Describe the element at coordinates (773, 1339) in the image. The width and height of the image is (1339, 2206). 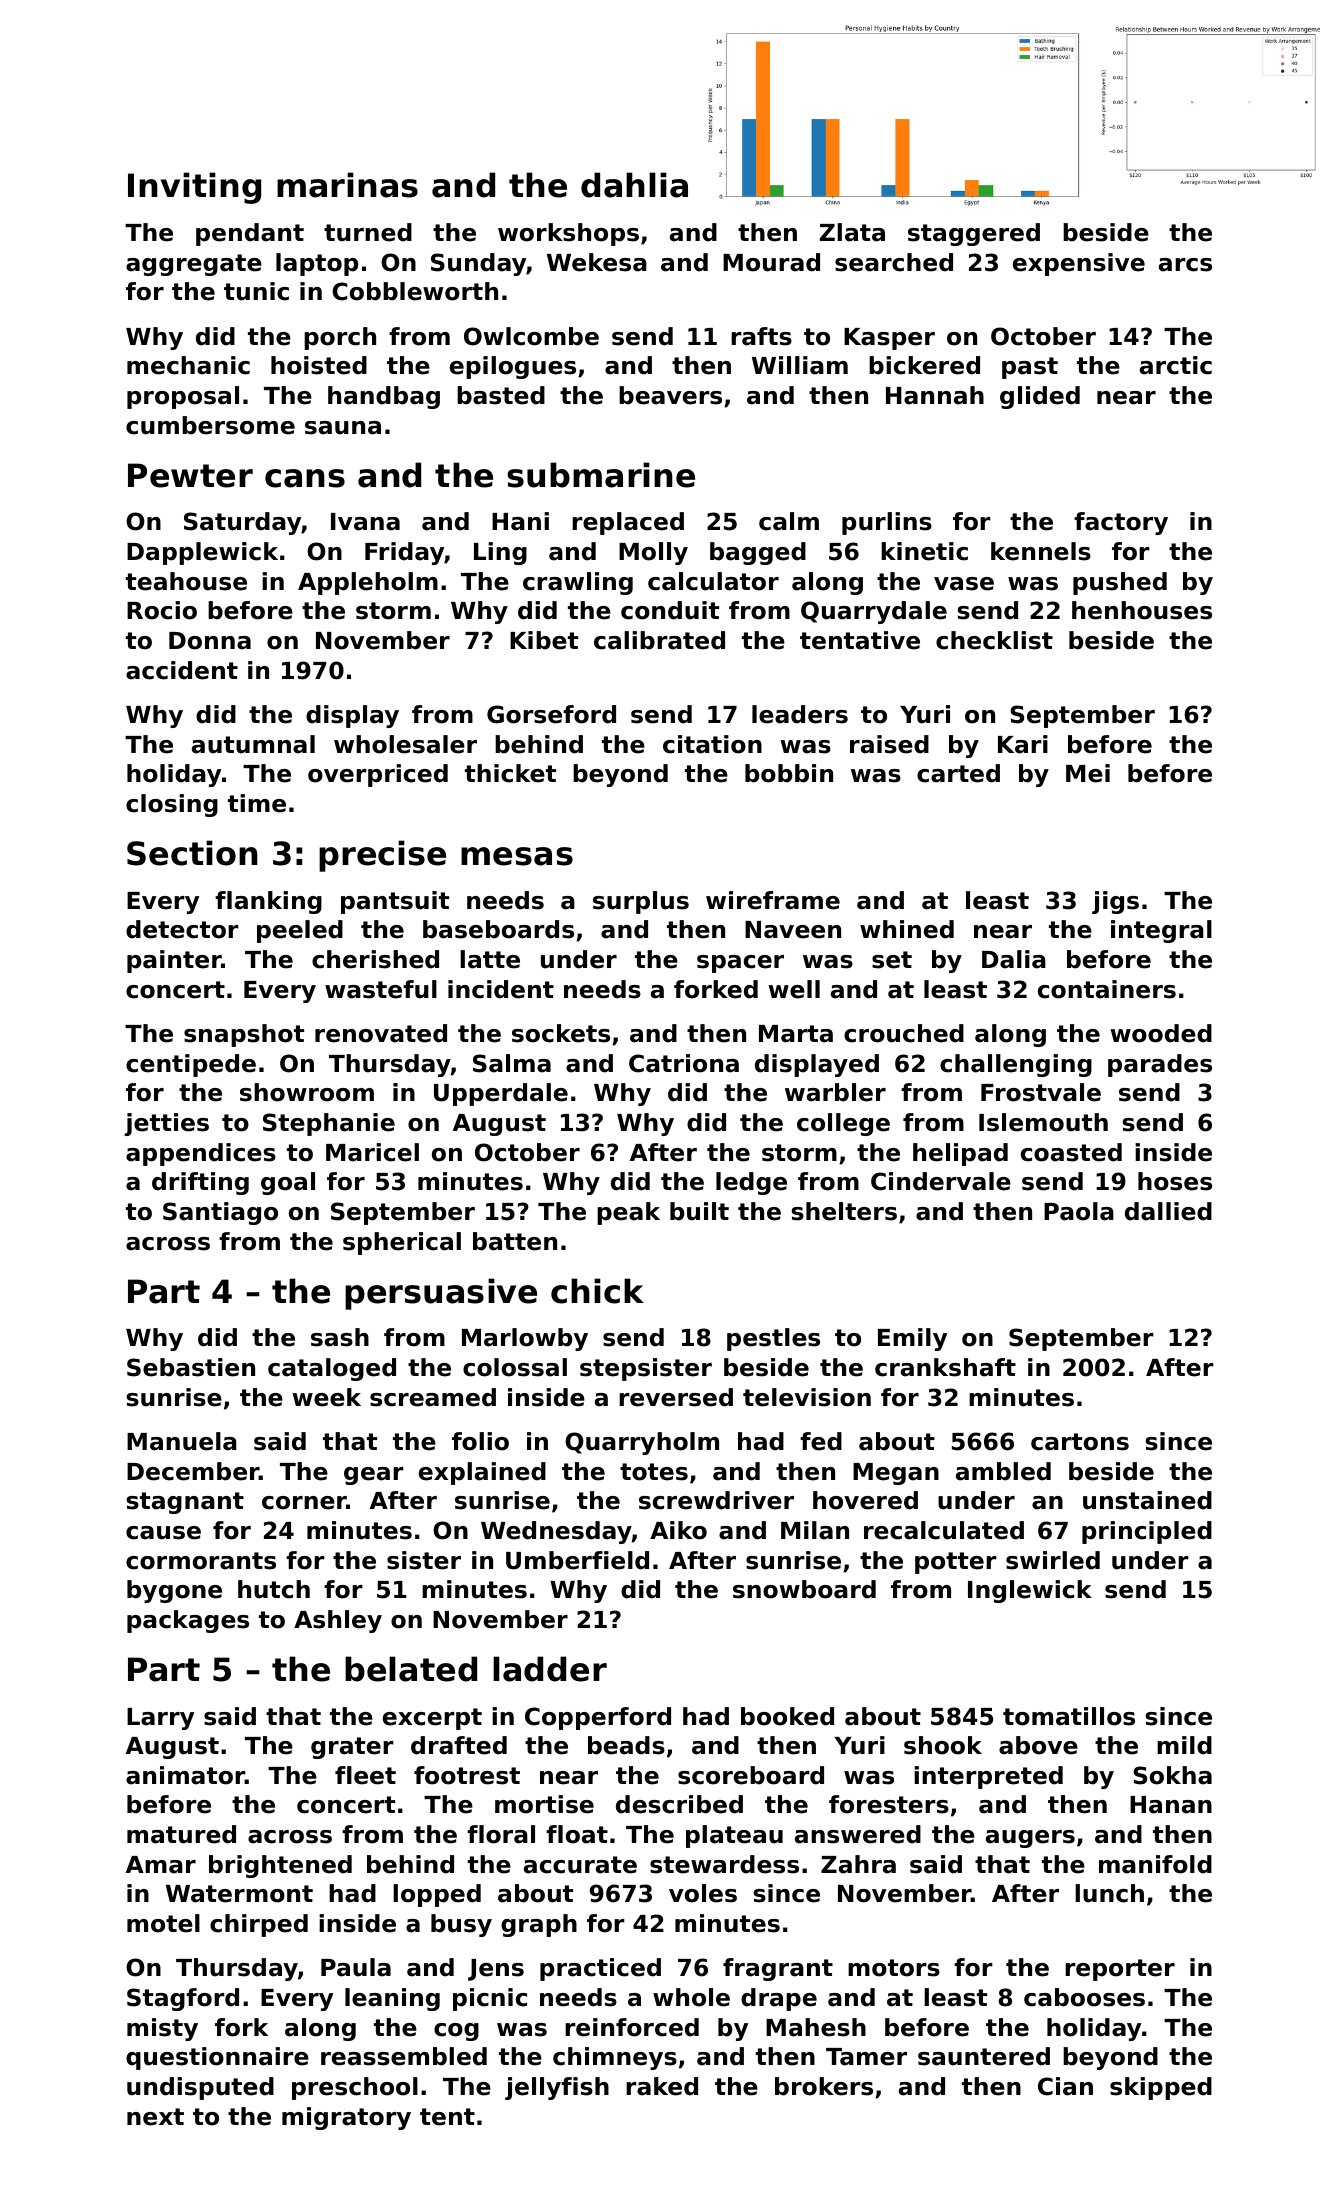
I see `pestles` at that location.
